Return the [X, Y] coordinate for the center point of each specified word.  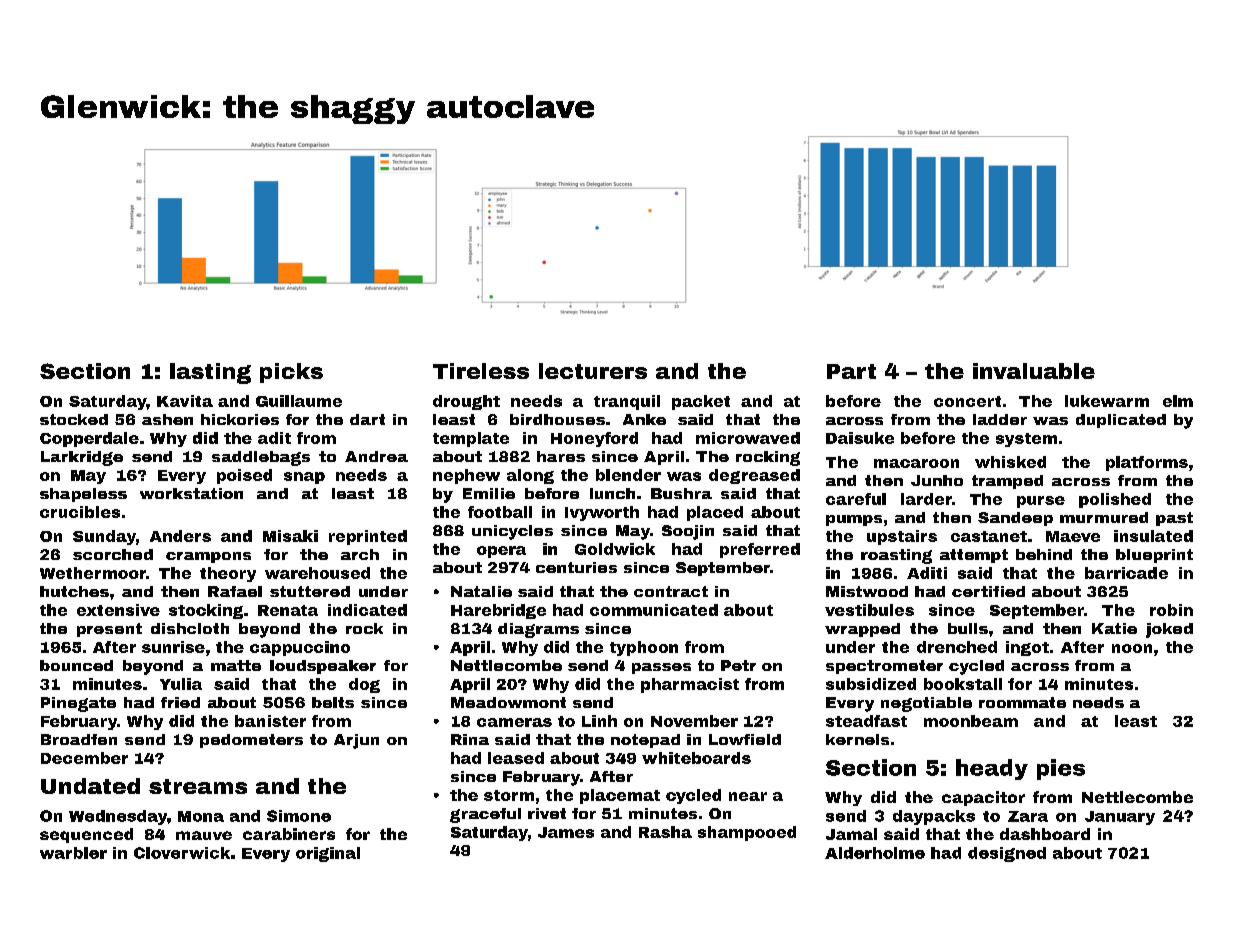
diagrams [538, 630]
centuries [576, 567]
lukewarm [1107, 401]
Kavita [185, 401]
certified [988, 591]
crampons [208, 557]
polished [1115, 500]
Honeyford [594, 439]
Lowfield [745, 739]
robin [1171, 610]
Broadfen [79, 739]
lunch [612, 493]
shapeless [83, 495]
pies [1061, 769]
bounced [76, 665]
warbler [73, 853]
